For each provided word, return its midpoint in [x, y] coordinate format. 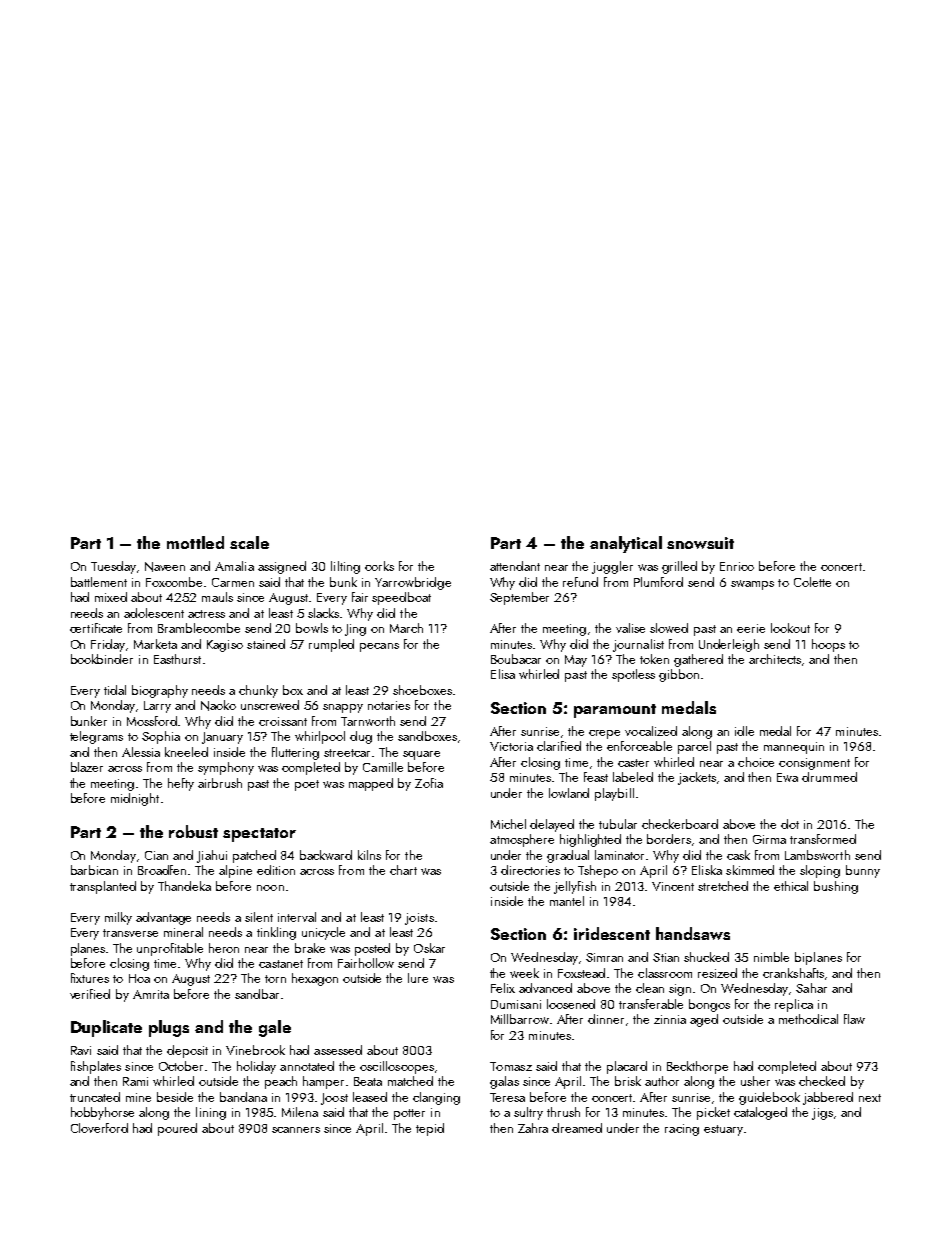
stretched [723, 886]
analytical [626, 544]
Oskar [429, 948]
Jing [355, 630]
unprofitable [170, 949]
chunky [258, 691]
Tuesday [113, 567]
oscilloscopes [397, 1067]
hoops [828, 645]
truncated [95, 1097]
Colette [812, 582]
